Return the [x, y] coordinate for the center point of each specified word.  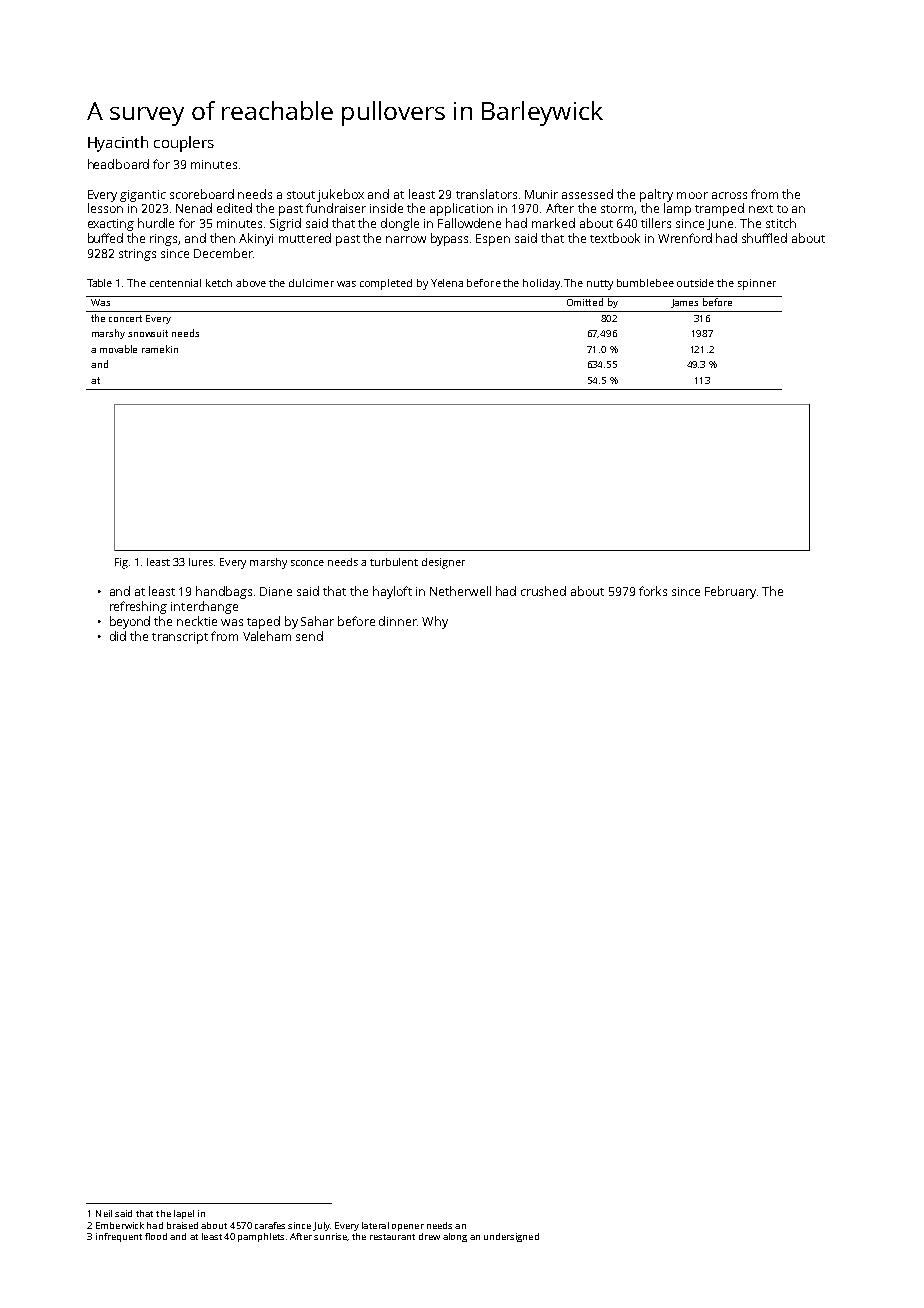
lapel [184, 1214]
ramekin [160, 349]
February [730, 592]
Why [435, 622]
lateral [375, 1225]
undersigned [511, 1237]
